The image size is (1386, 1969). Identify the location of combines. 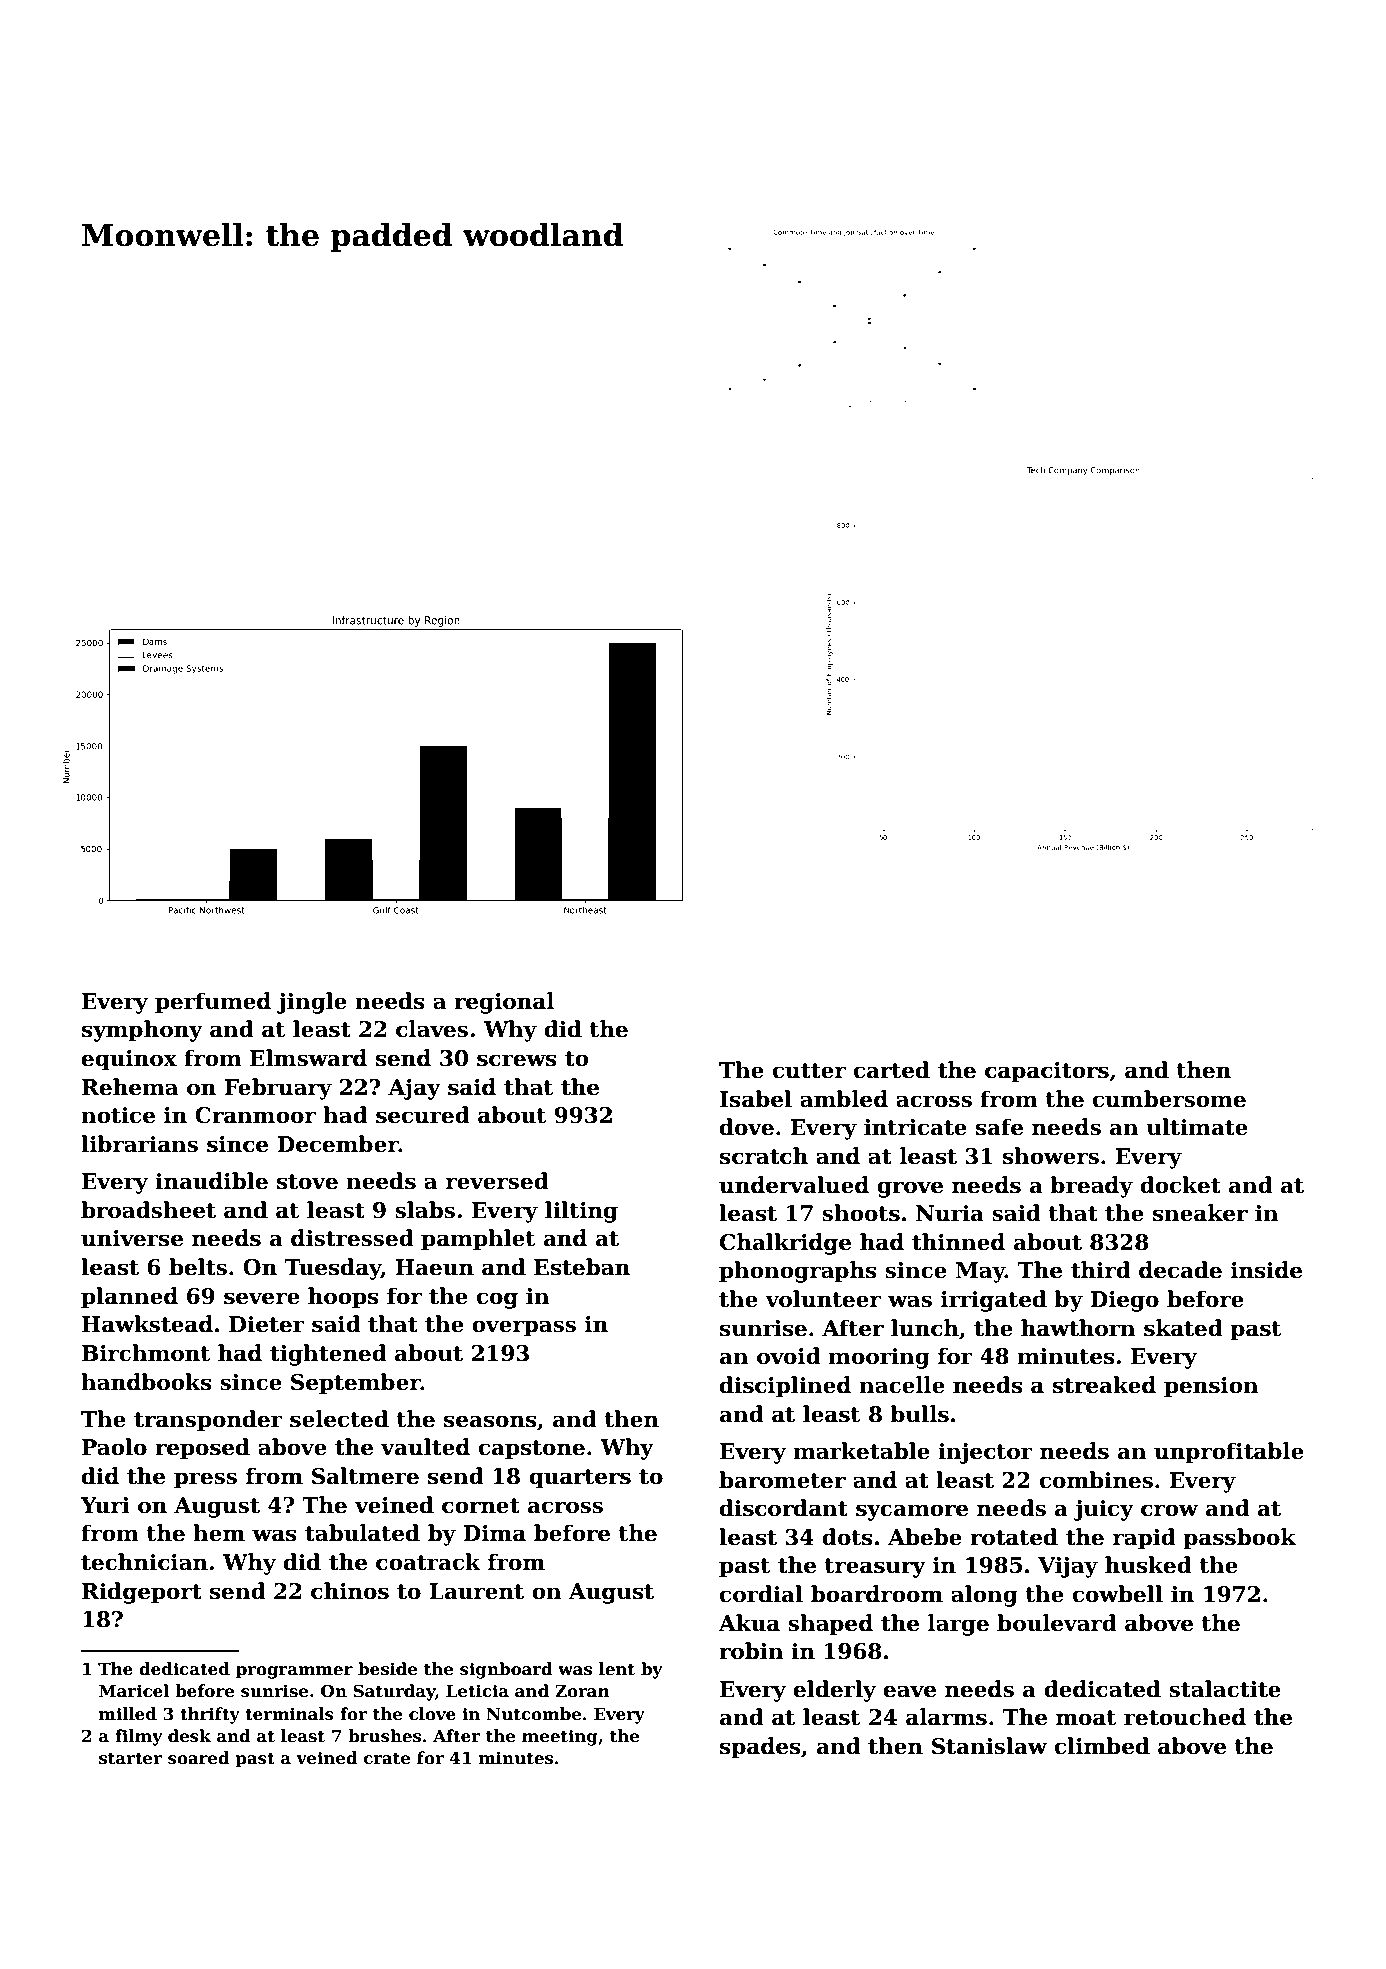
(1096, 1480).
